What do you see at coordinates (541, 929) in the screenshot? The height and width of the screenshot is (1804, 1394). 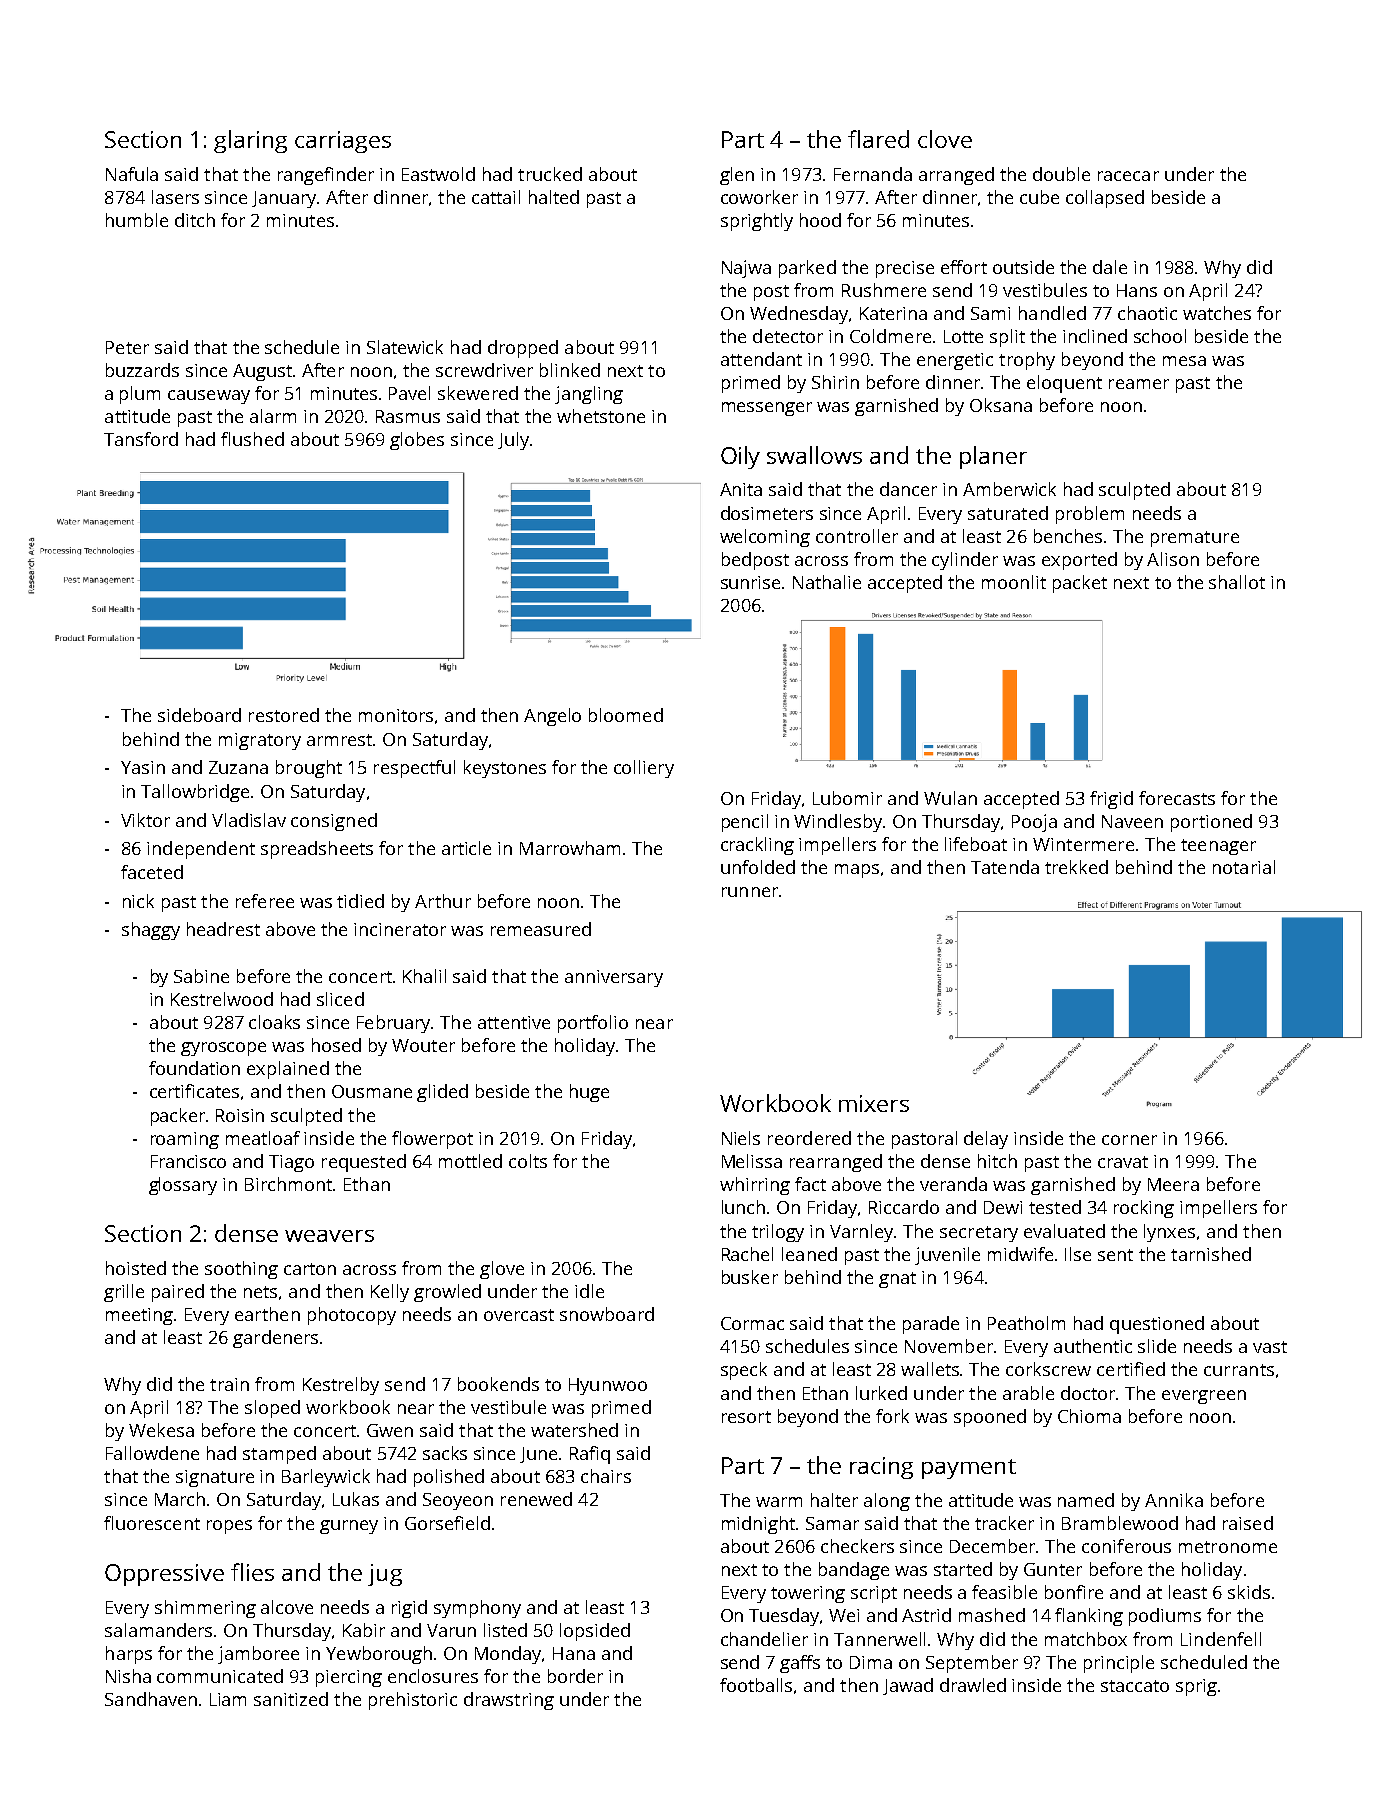 I see `remeasured` at bounding box center [541, 929].
